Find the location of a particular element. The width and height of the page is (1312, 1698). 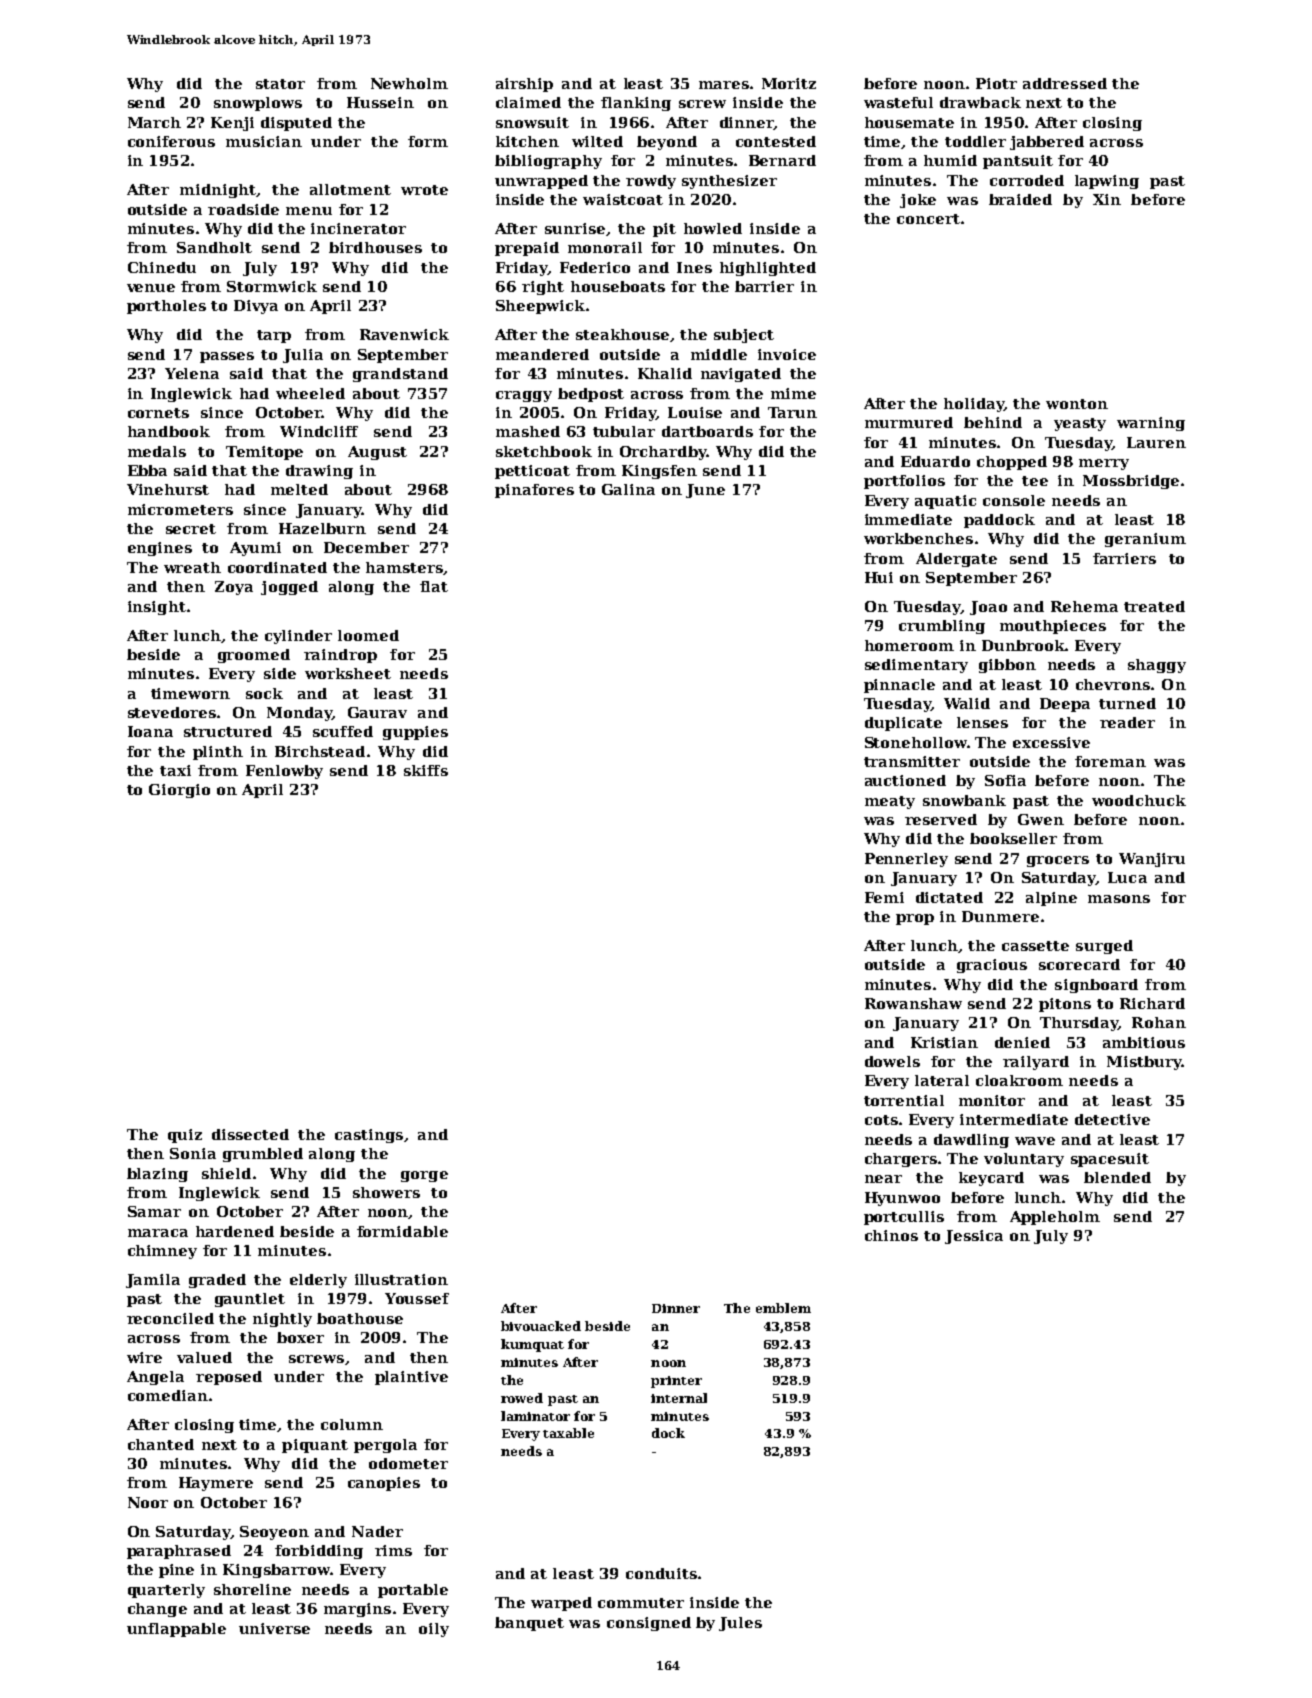

sunrise is located at coordinates (575, 228).
